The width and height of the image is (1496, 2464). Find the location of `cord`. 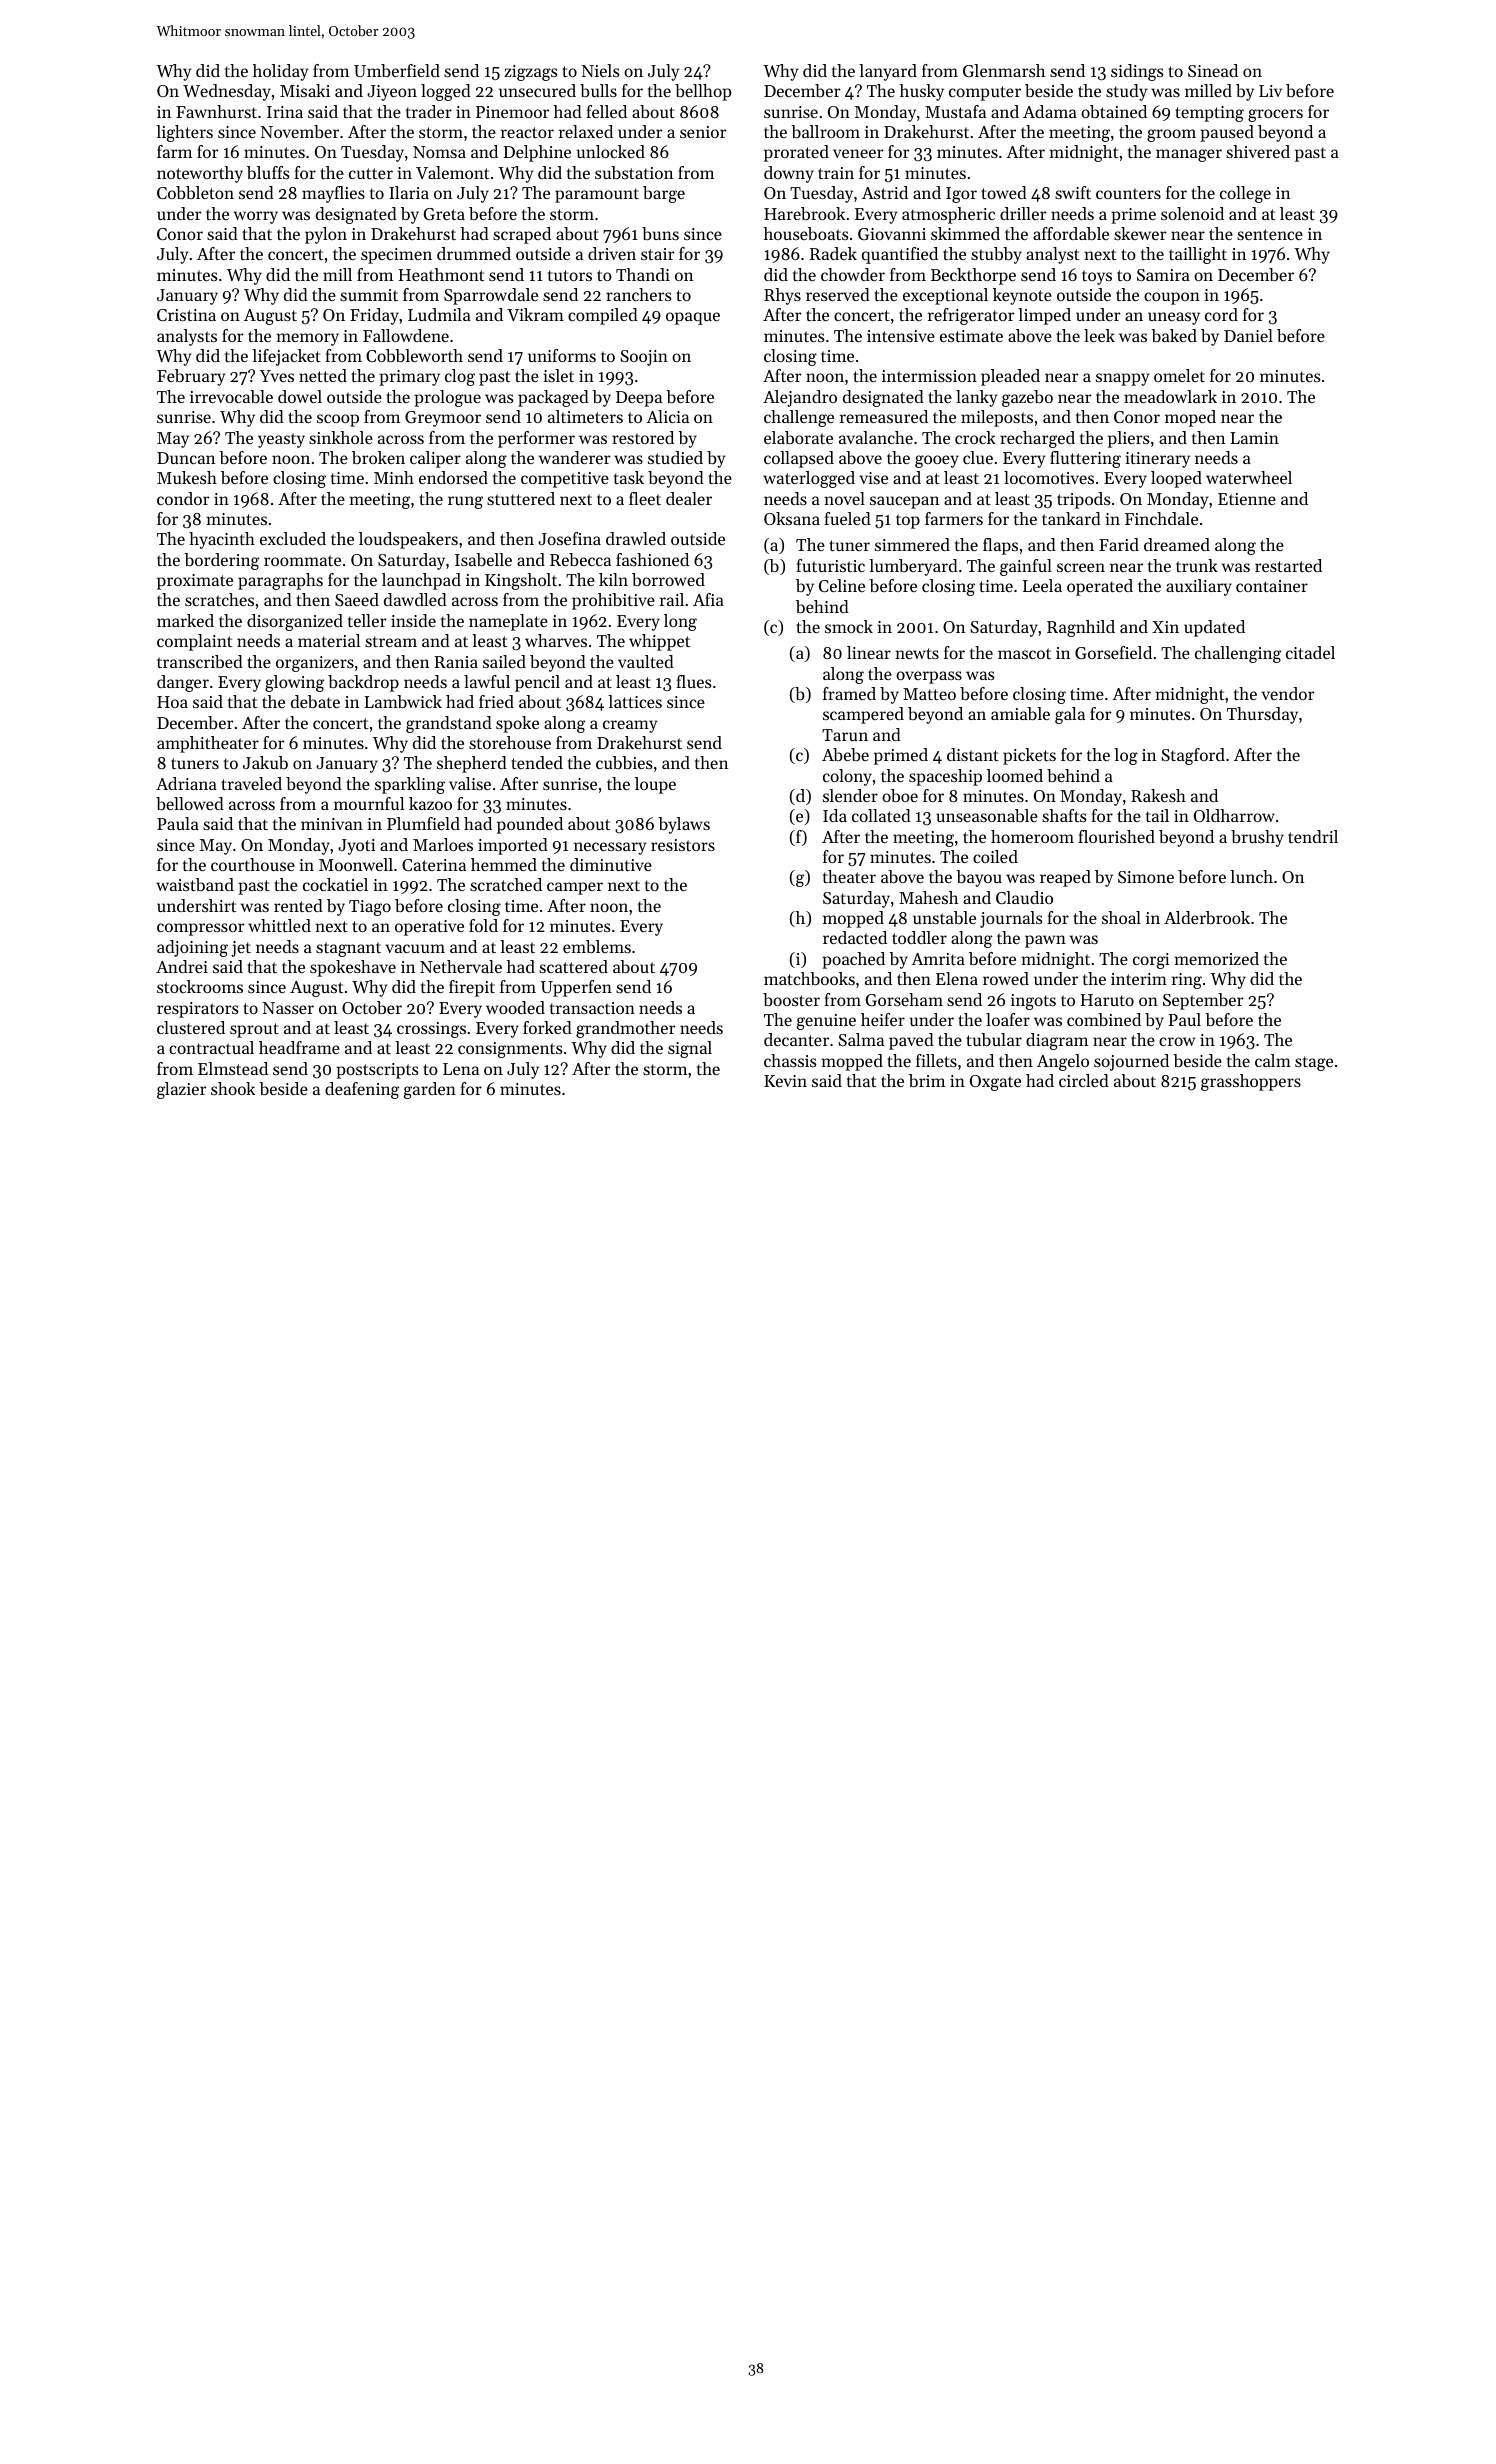

cord is located at coordinates (1221, 314).
